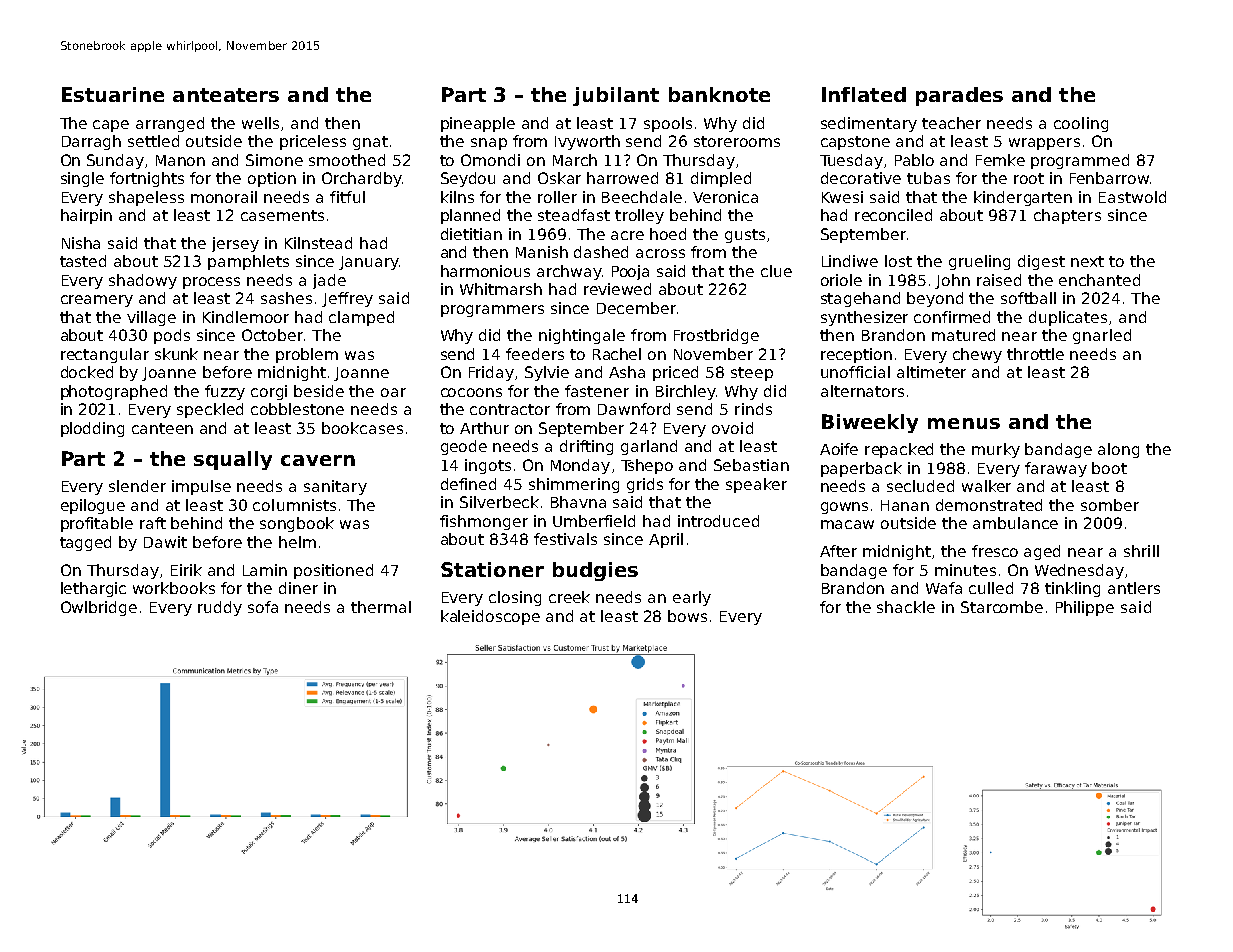 The width and height of the document is (1233, 952). Describe the element at coordinates (381, 607) in the document. I see `thermal` at that location.
